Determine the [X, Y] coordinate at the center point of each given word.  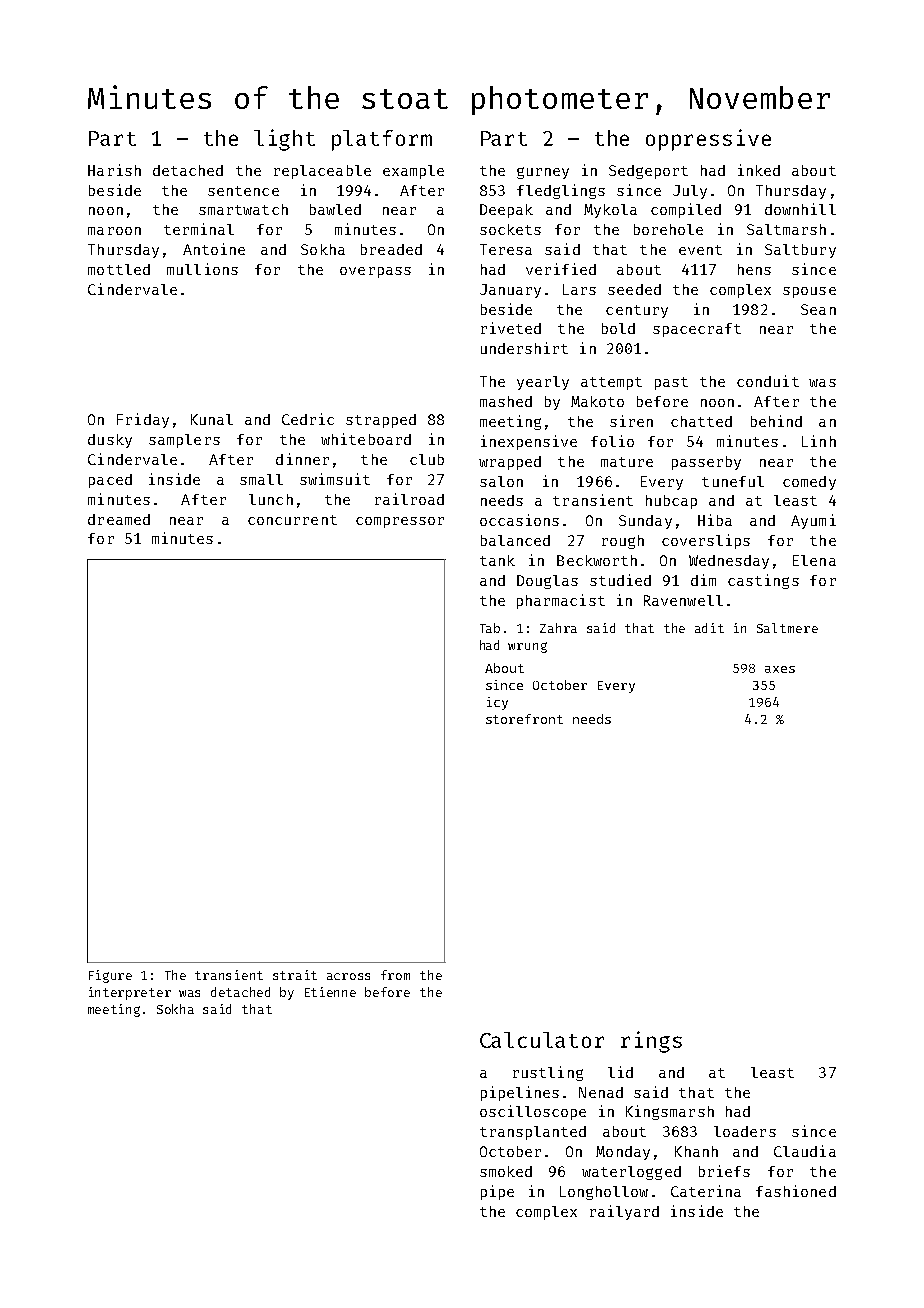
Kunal [212, 419]
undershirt [524, 348]
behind [776, 421]
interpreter [130, 993]
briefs [724, 1171]
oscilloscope [533, 1112]
